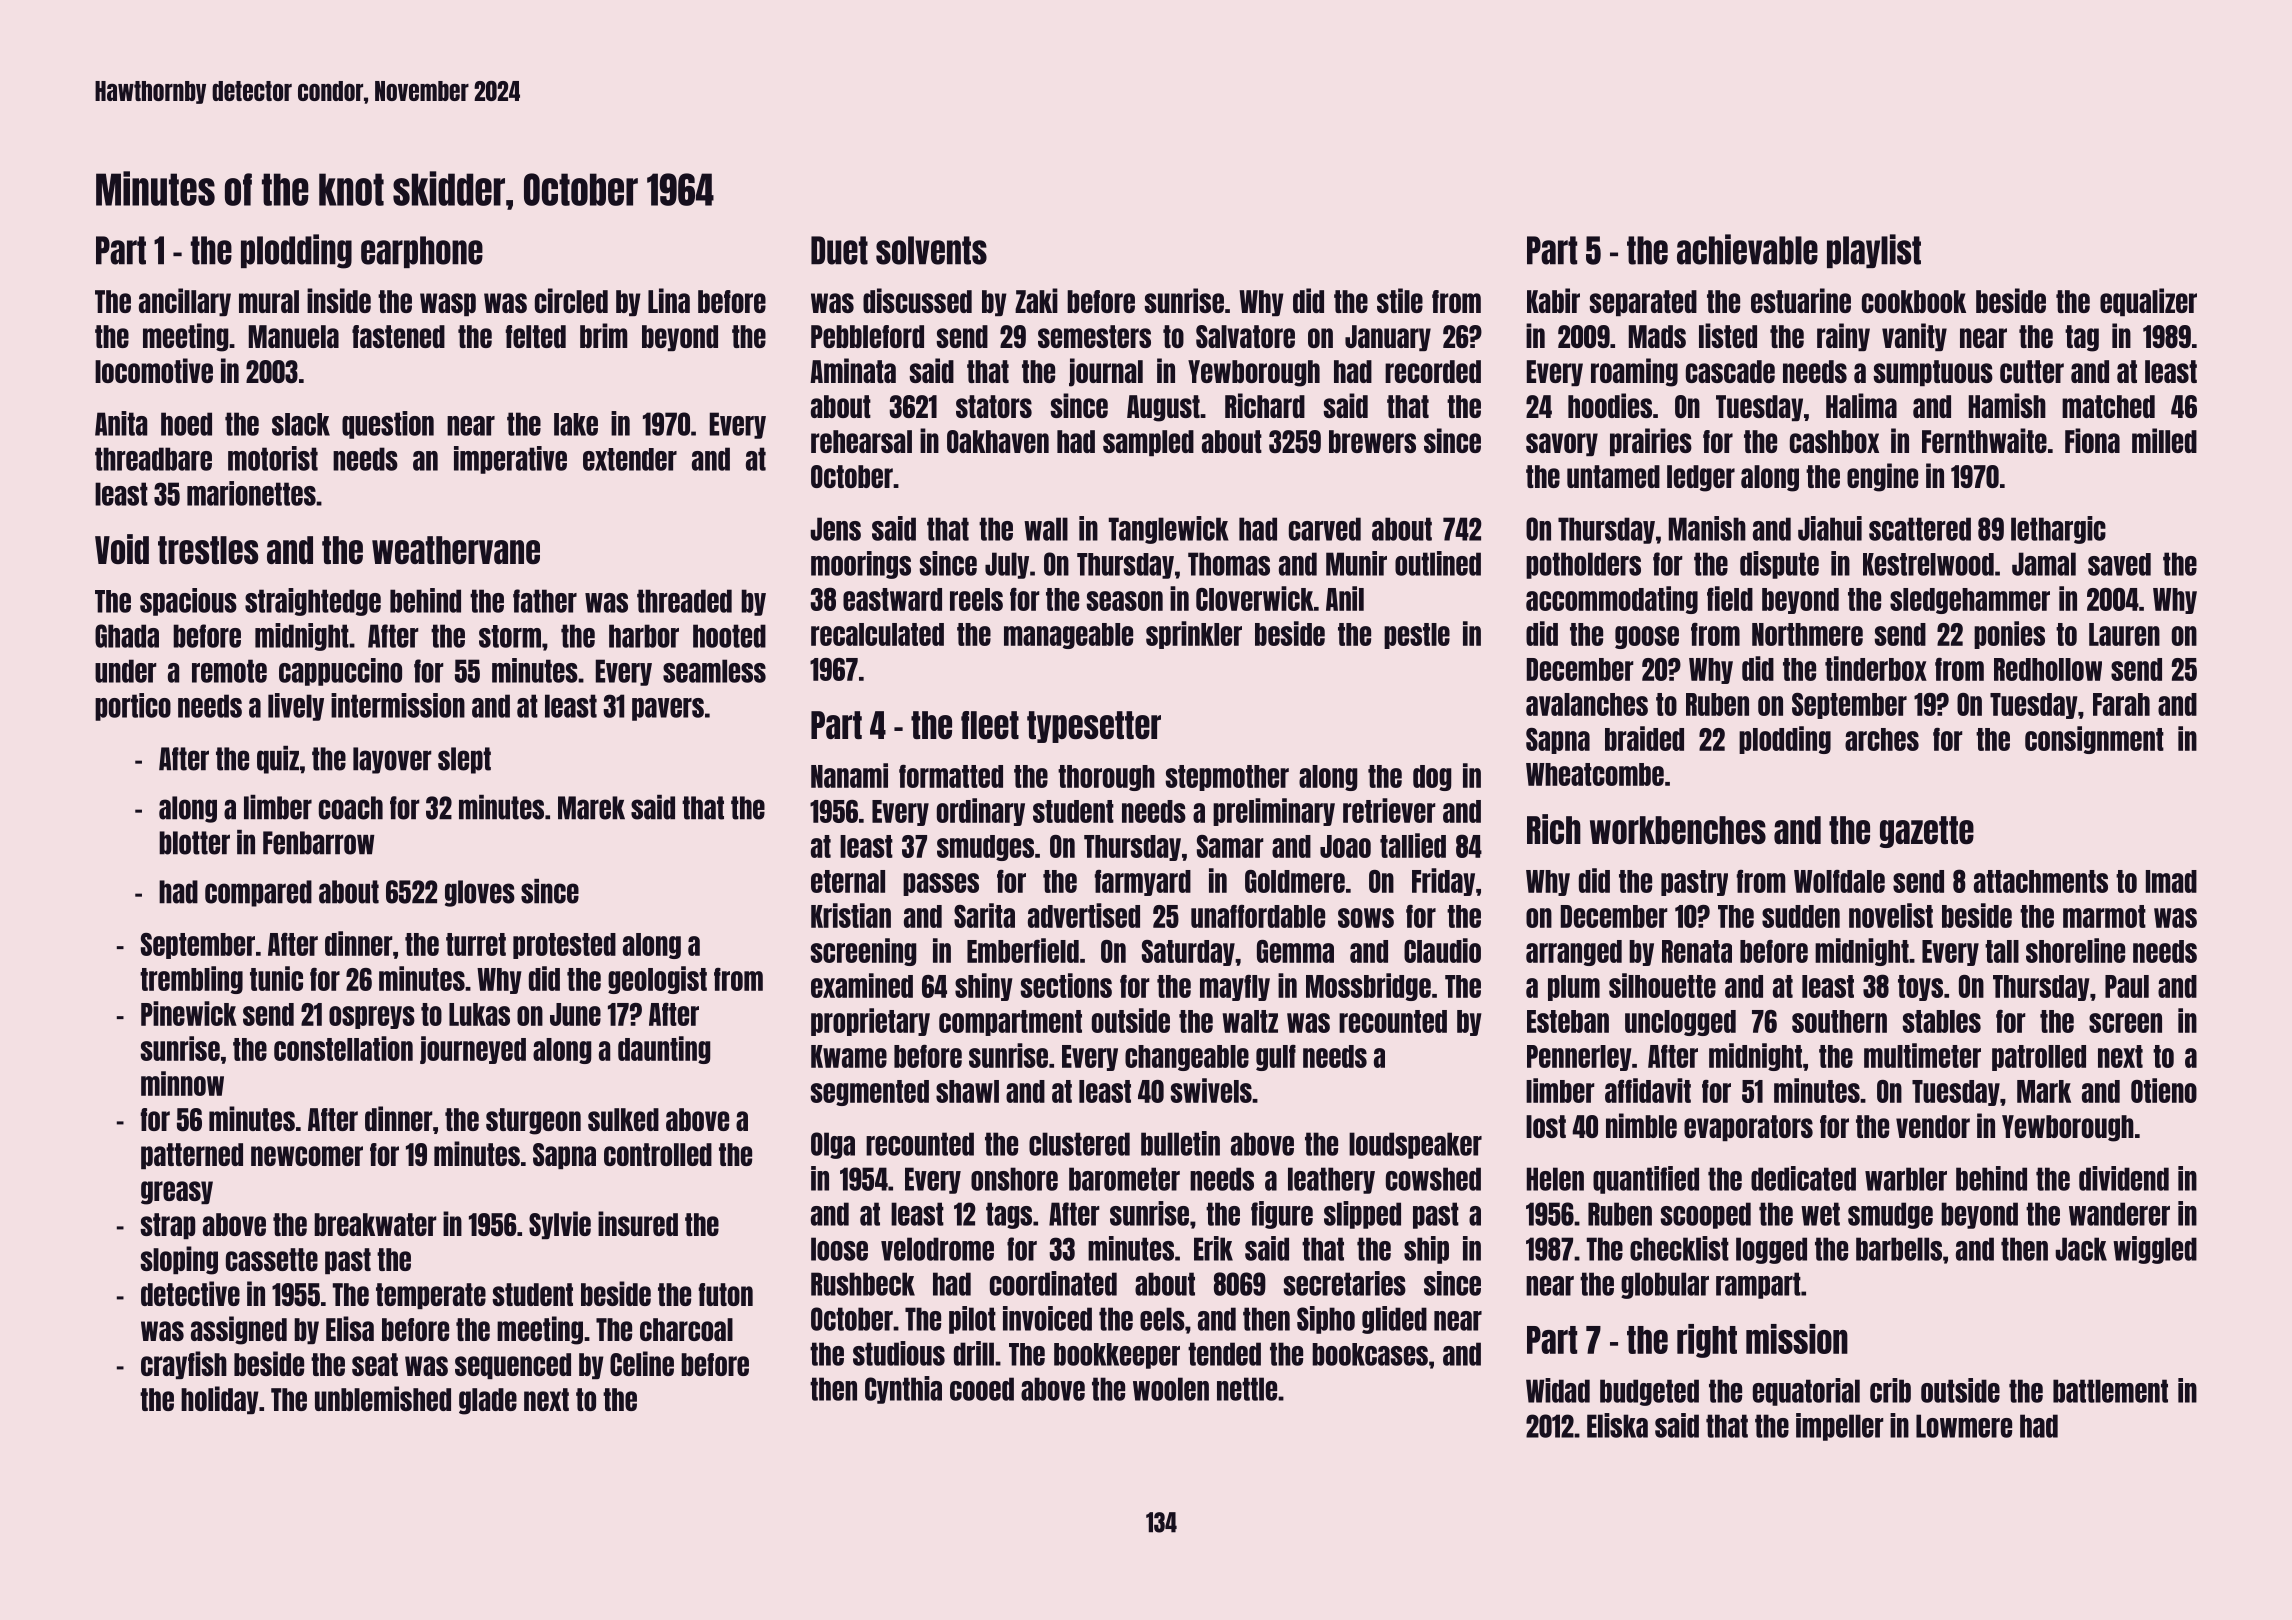 The image size is (2292, 1620). I want to click on Samar, so click(1230, 846).
